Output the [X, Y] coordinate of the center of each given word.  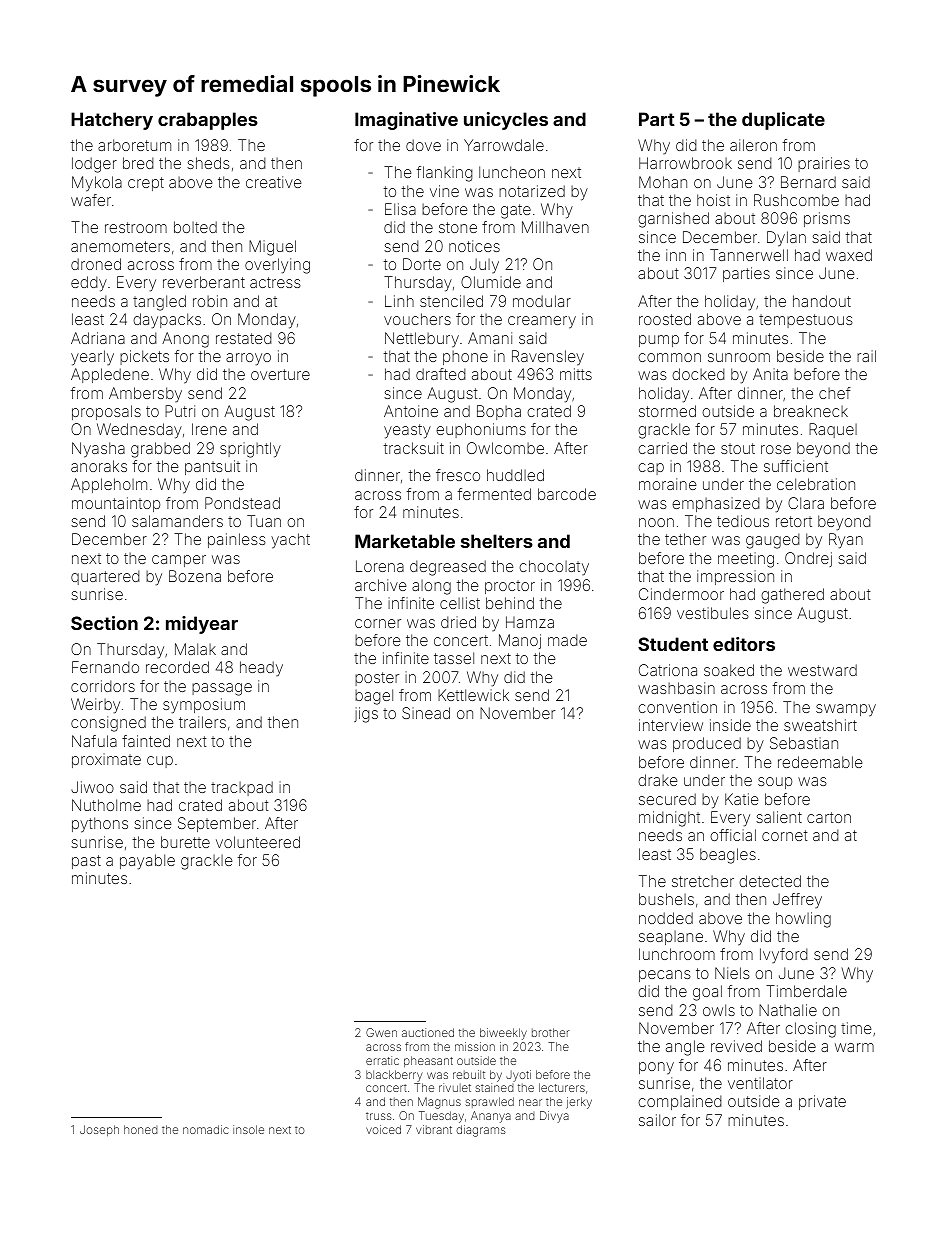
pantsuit [212, 467]
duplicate [783, 121]
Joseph [99, 1130]
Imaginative [406, 121]
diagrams [481, 1131]
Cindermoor [681, 594]
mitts [576, 374]
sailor [657, 1120]
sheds [208, 163]
